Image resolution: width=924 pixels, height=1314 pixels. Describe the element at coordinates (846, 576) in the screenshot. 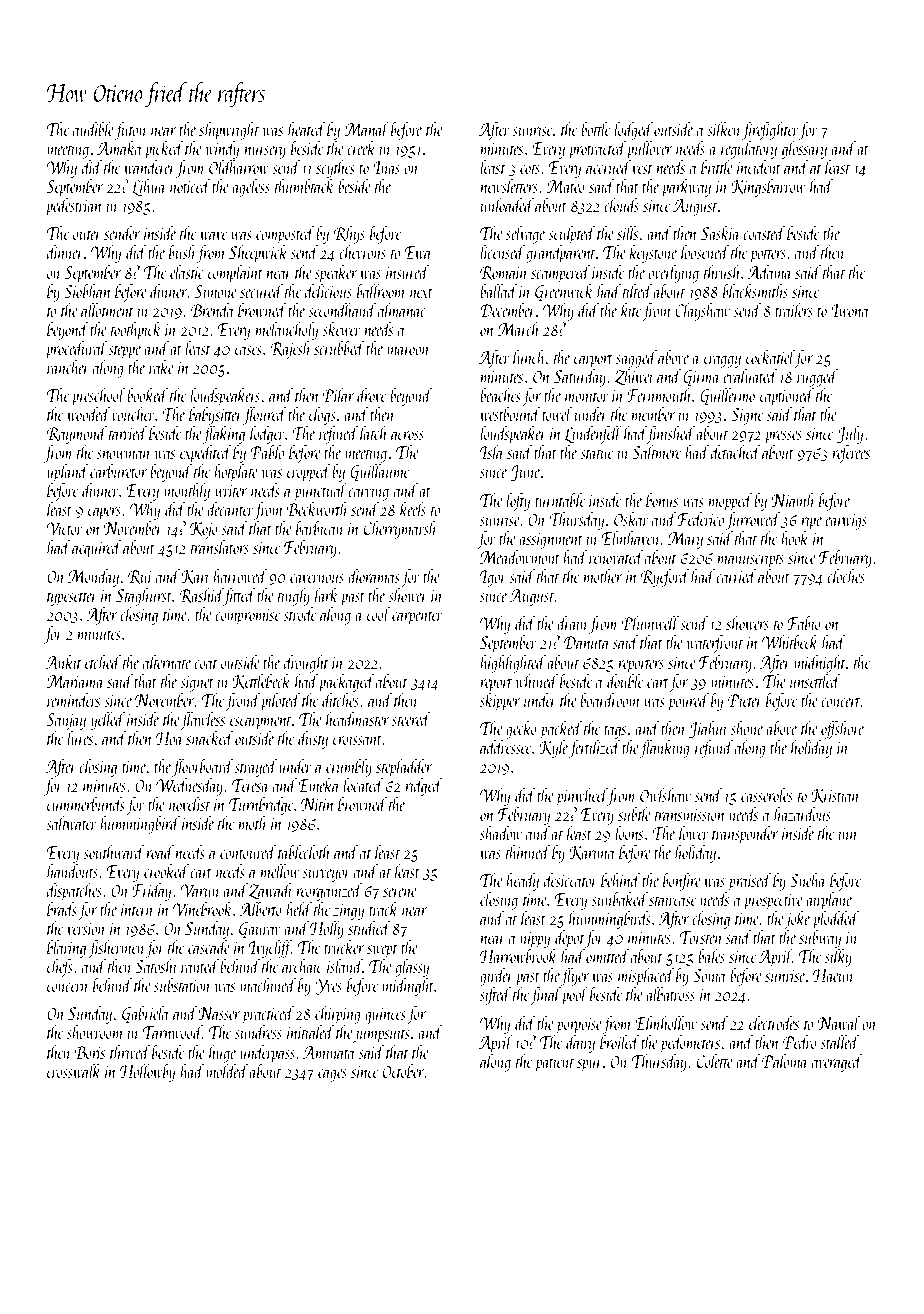

I see `cloches` at that location.
